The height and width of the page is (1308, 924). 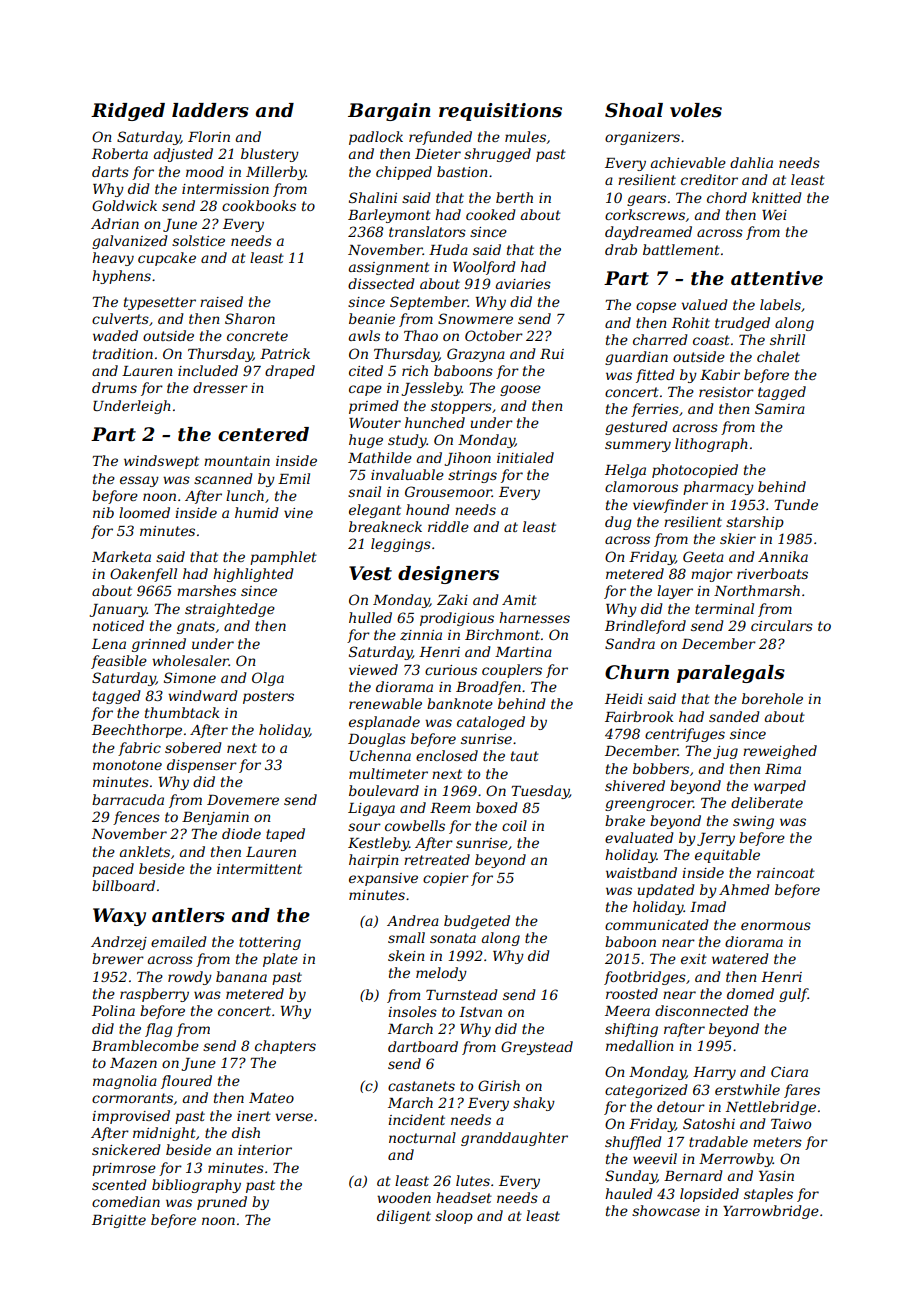 What do you see at coordinates (237, 461) in the page?
I see `mountain` at bounding box center [237, 461].
